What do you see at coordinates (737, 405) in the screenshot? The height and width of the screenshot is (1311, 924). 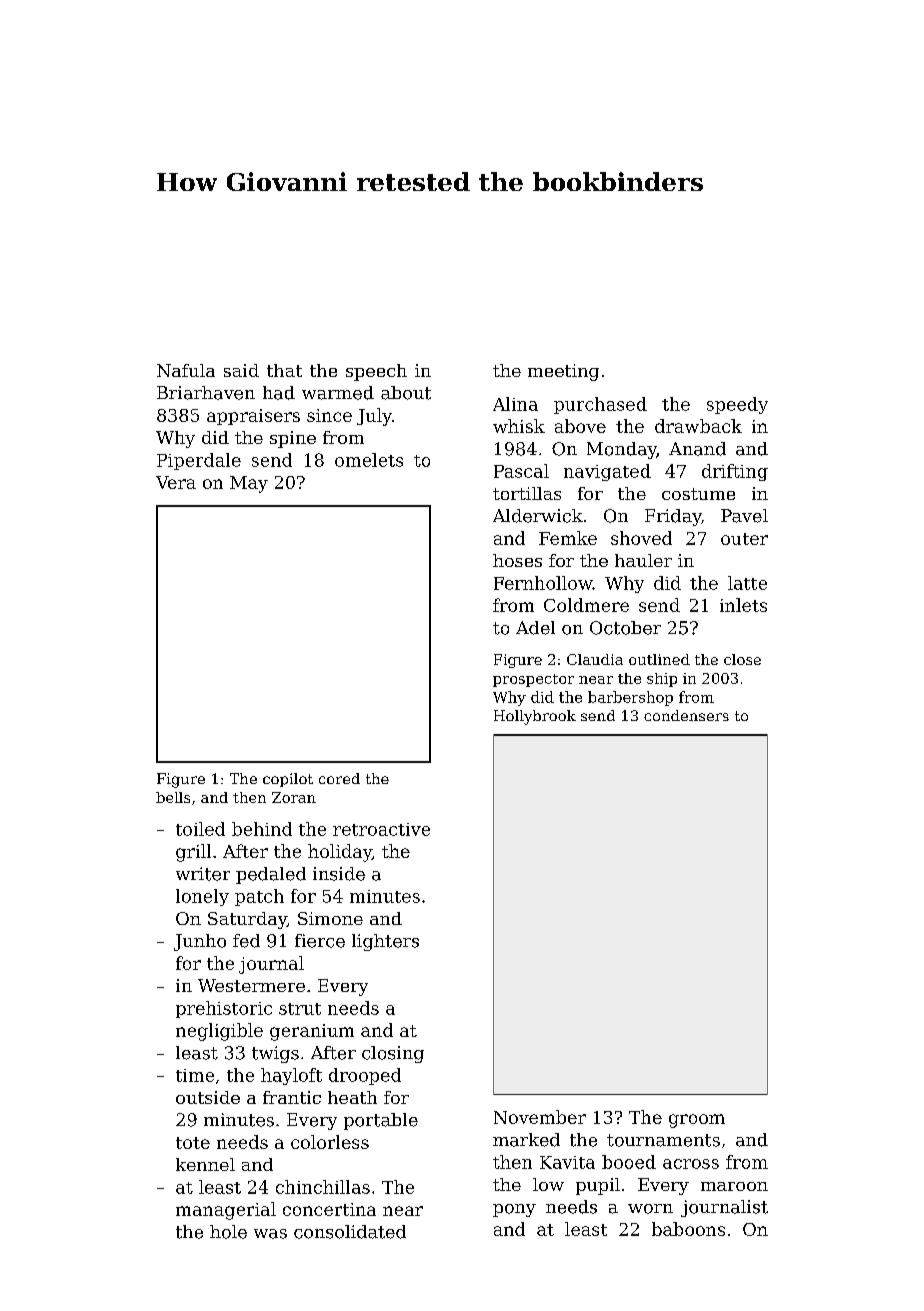 I see `speedy` at bounding box center [737, 405].
